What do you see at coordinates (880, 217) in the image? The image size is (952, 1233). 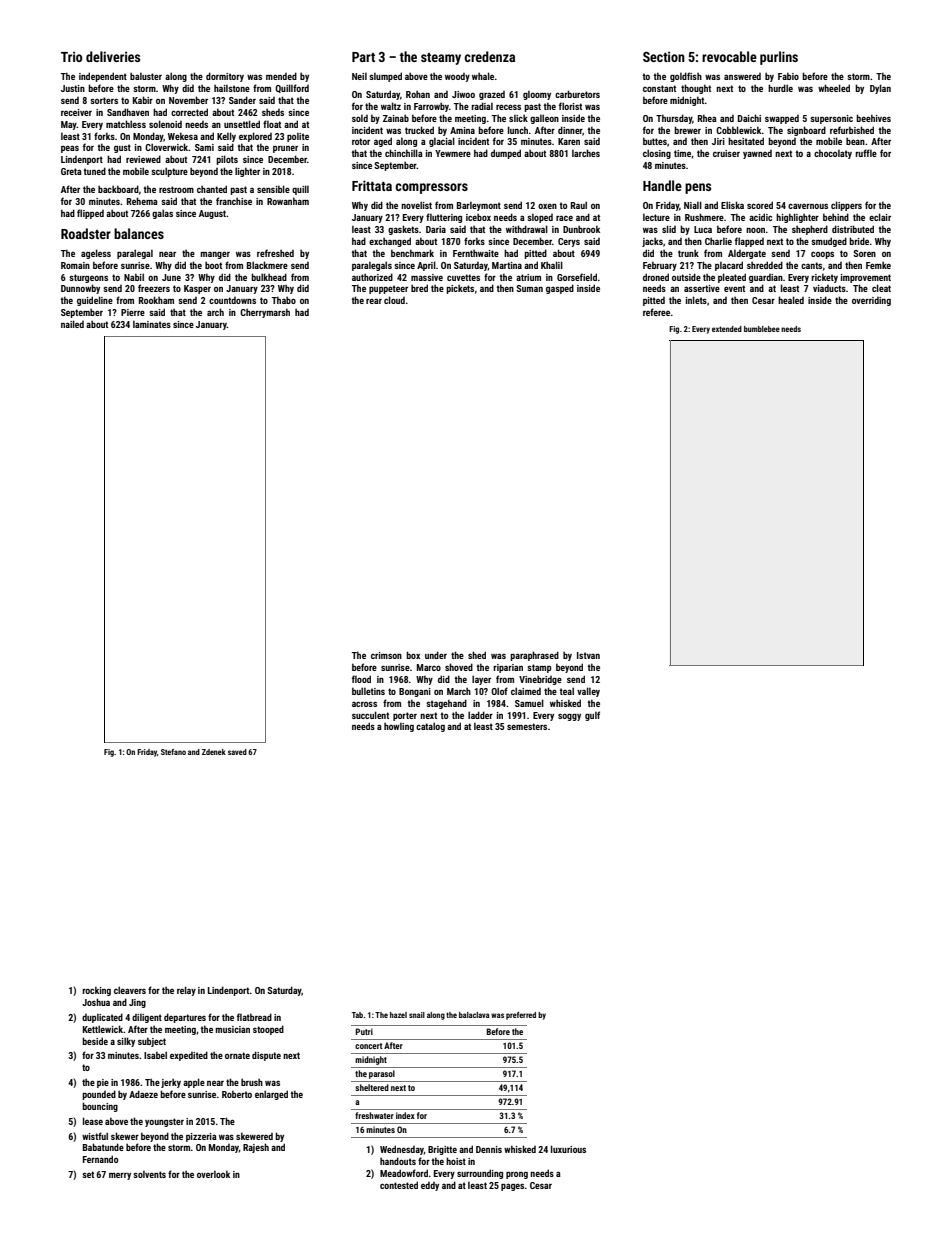 I see `eclair` at bounding box center [880, 217].
